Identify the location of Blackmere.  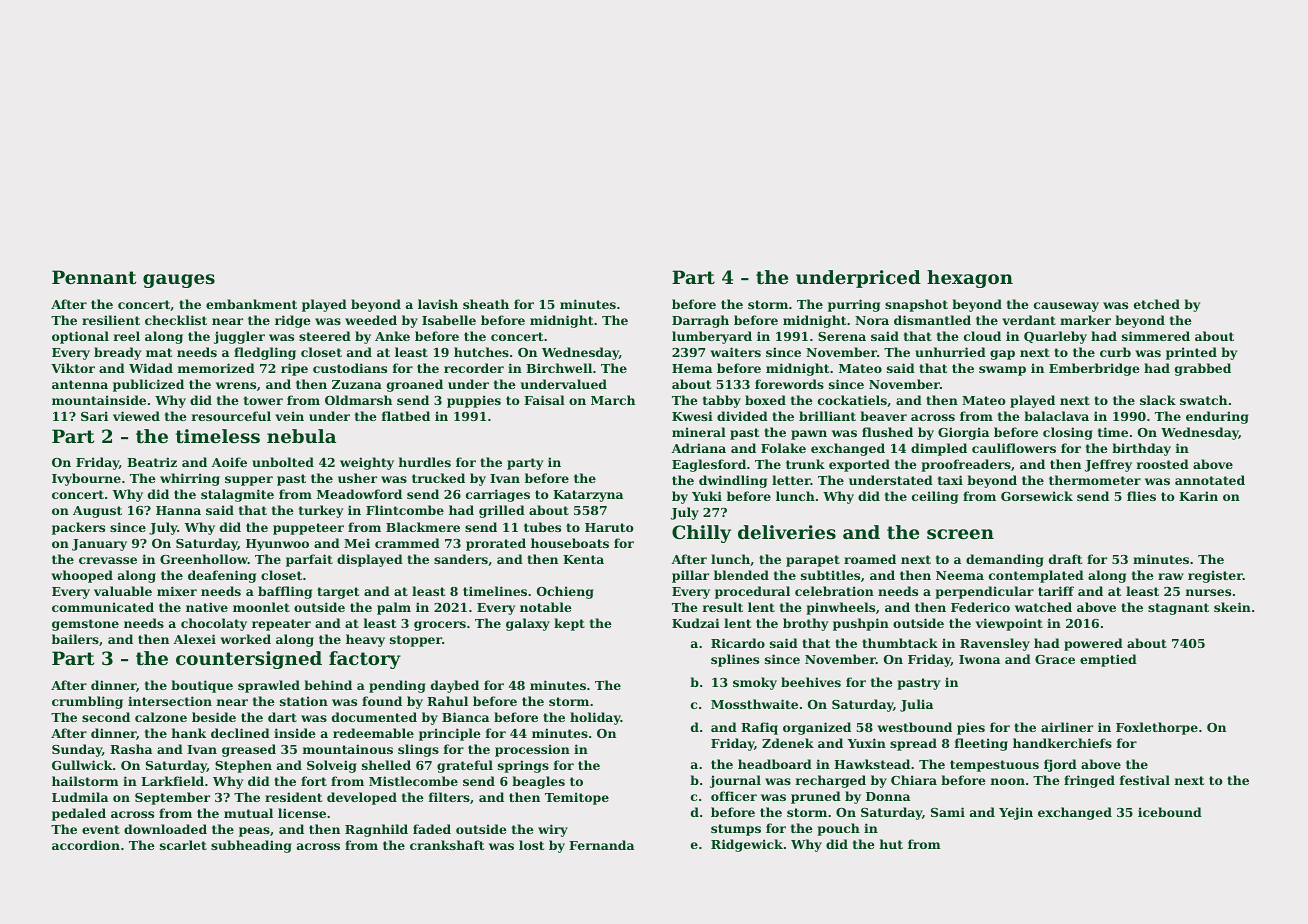
(423, 527).
